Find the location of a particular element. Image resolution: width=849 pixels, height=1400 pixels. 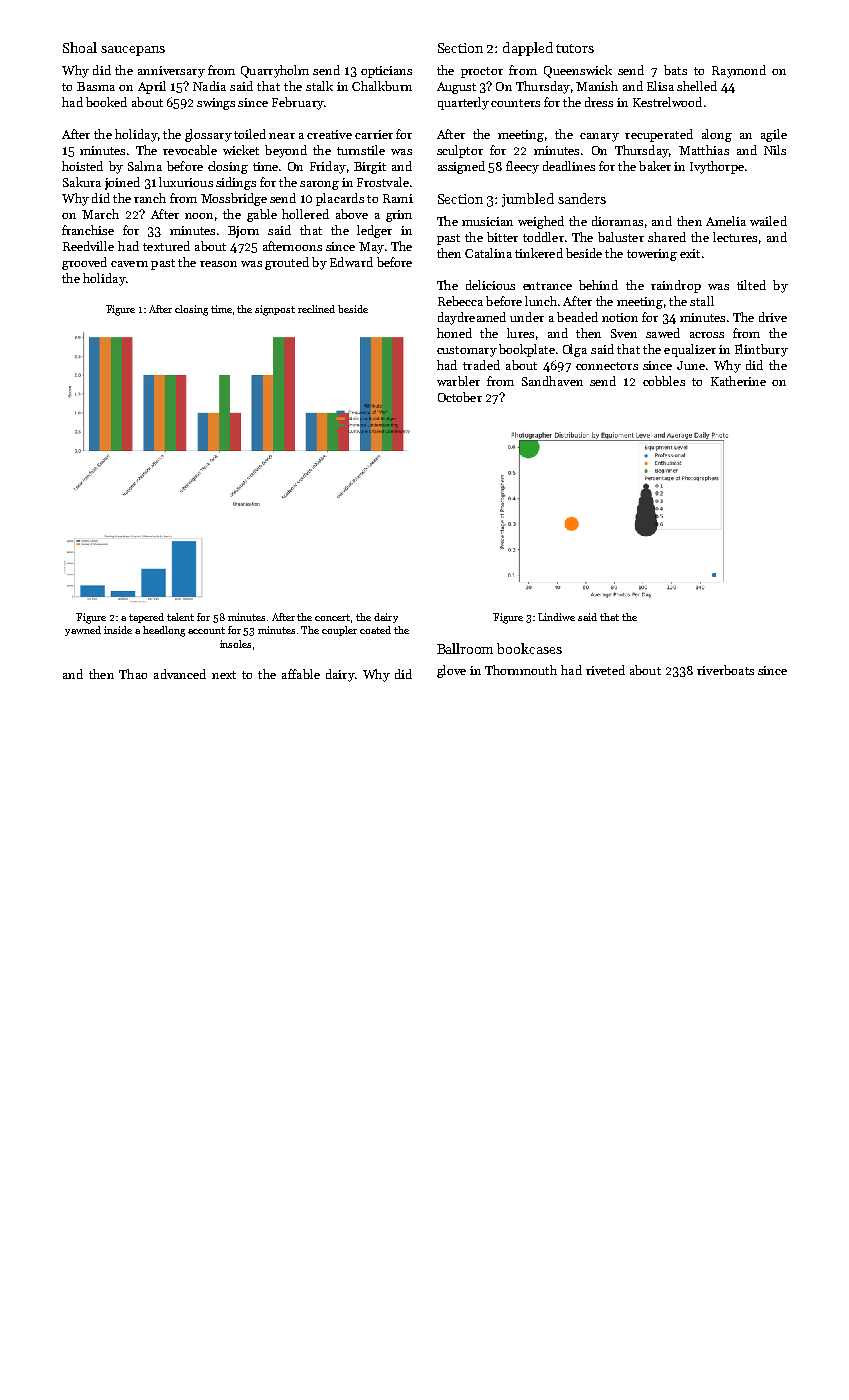

Bjorn is located at coordinates (243, 232).
